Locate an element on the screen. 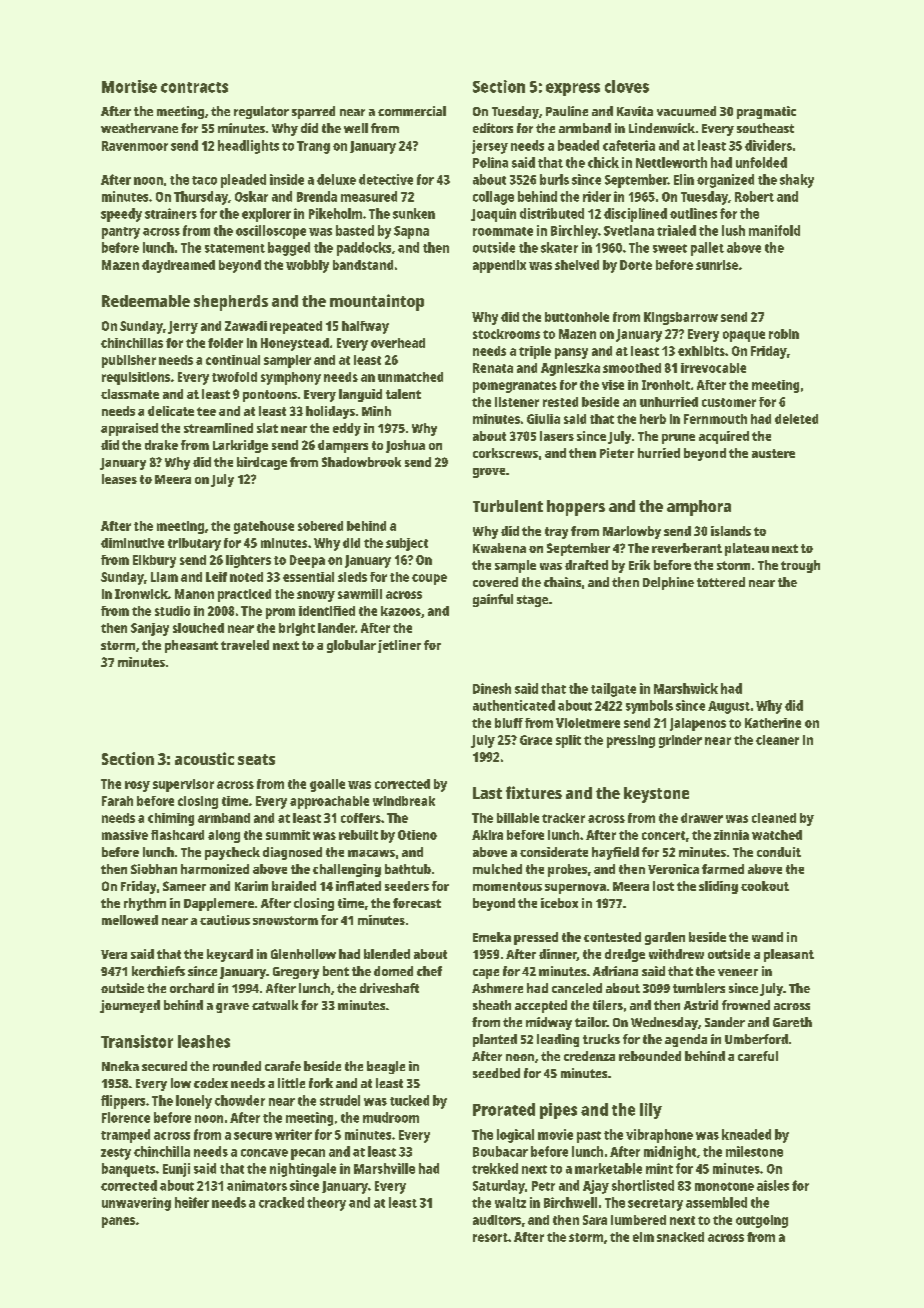 This screenshot has height=1308, width=924. Dinesh is located at coordinates (492, 688).
